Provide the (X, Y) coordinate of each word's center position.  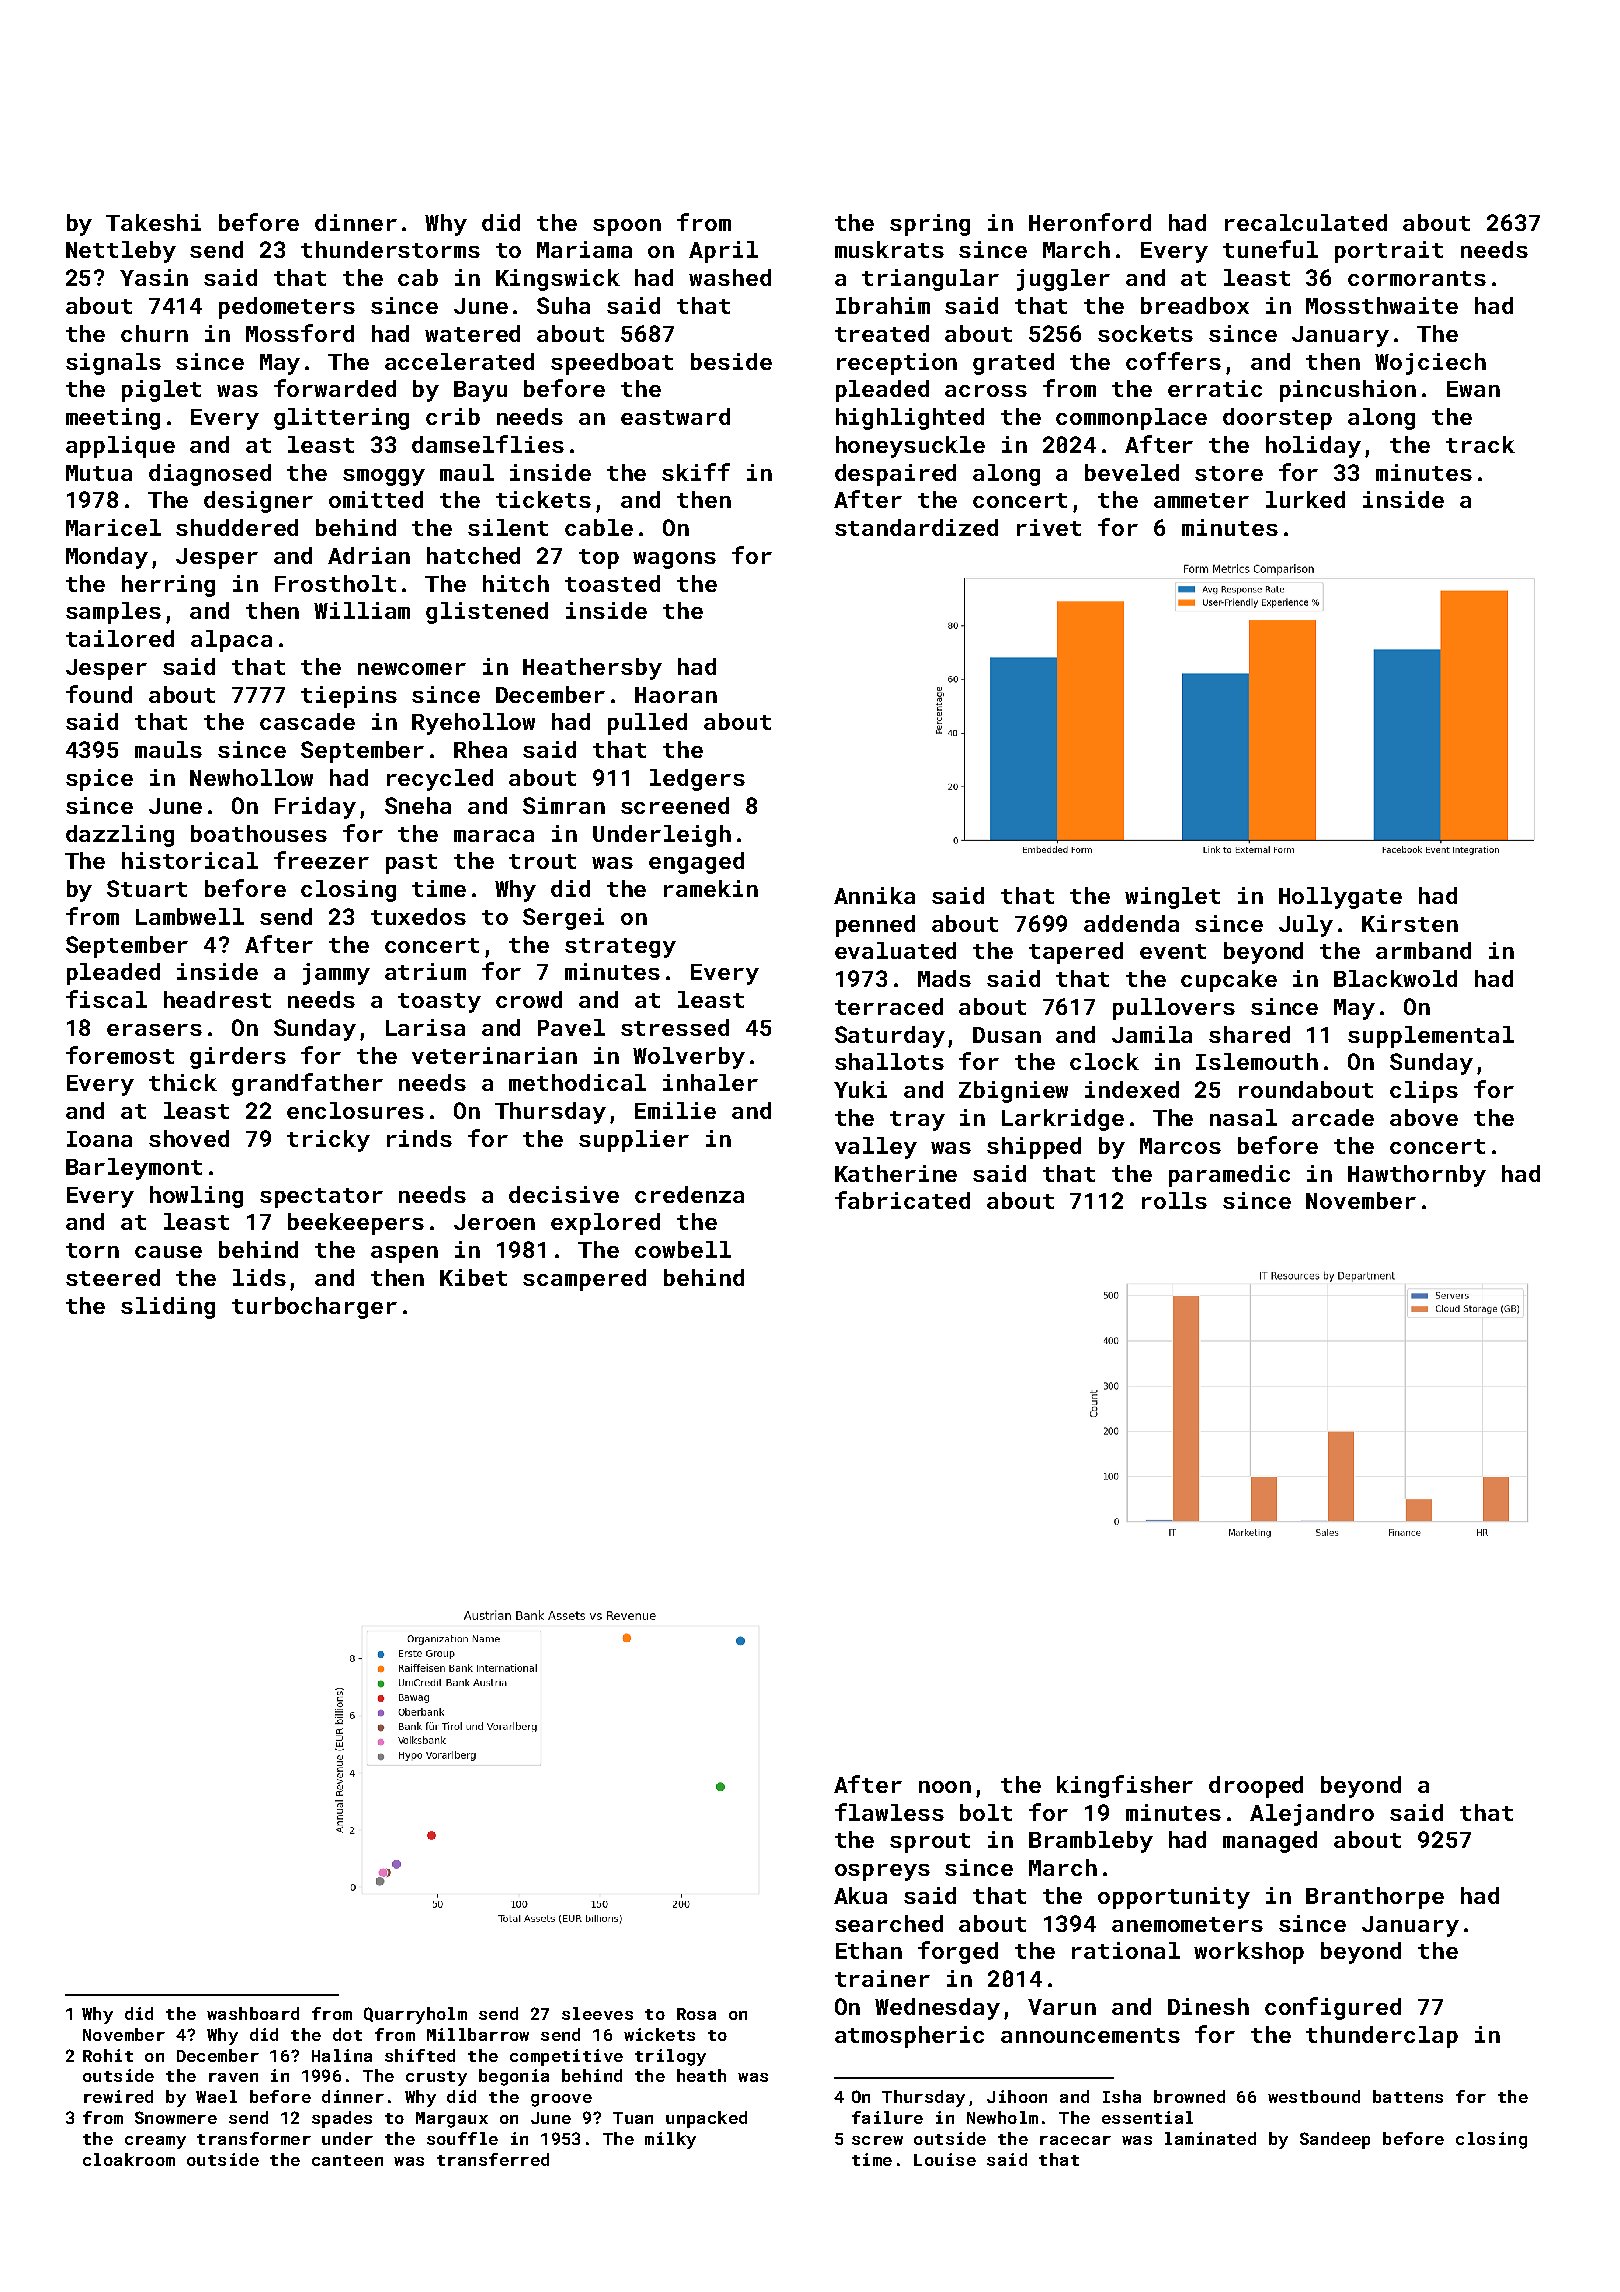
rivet (1049, 527)
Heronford (1090, 222)
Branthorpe (1375, 1898)
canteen (347, 2160)
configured (1333, 2008)
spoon (627, 227)
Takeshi (153, 222)
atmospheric (909, 2037)
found (99, 694)
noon (945, 1787)
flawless (889, 1812)
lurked (1305, 499)
